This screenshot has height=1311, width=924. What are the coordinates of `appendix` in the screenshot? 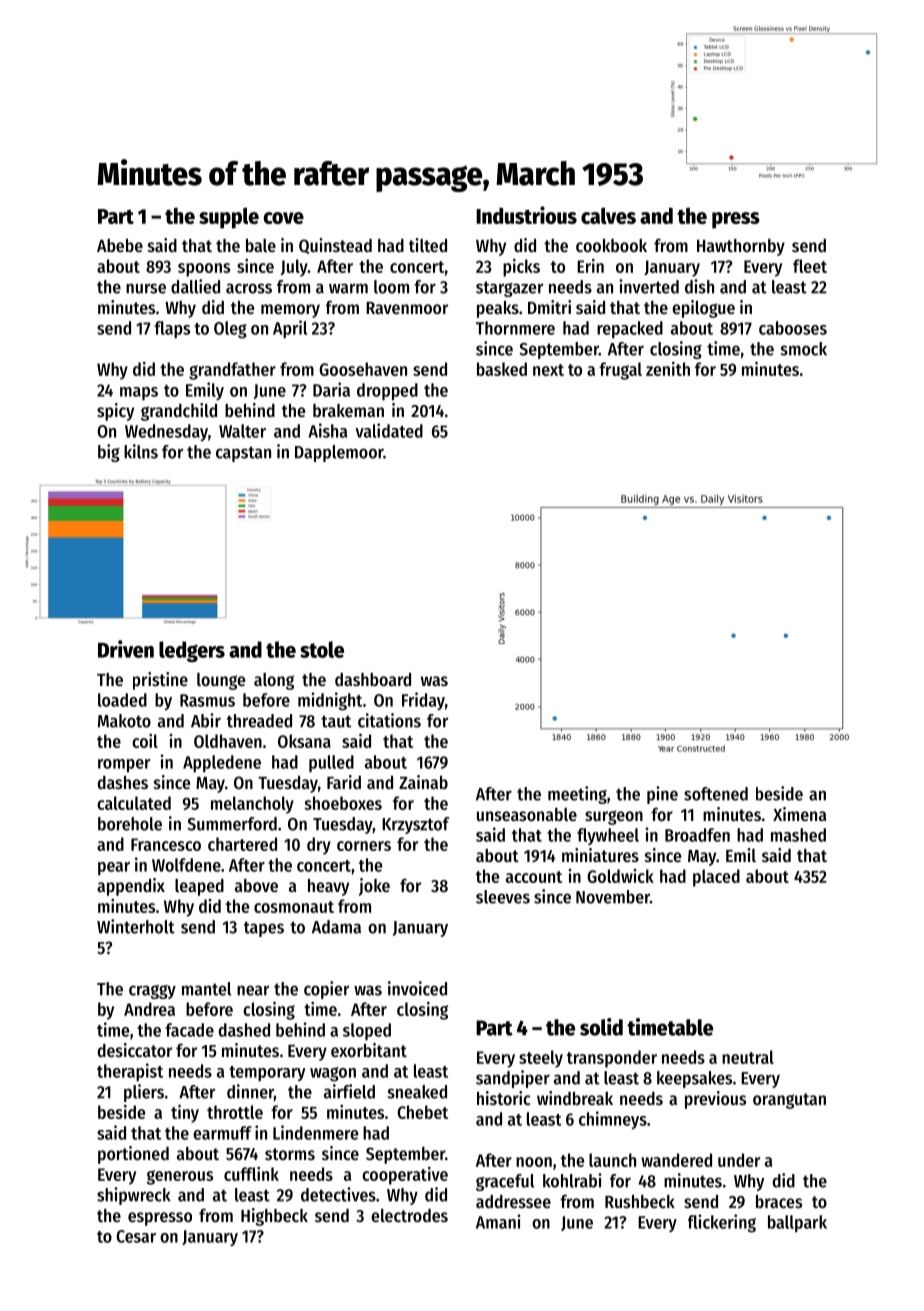 It's located at (131, 887).
